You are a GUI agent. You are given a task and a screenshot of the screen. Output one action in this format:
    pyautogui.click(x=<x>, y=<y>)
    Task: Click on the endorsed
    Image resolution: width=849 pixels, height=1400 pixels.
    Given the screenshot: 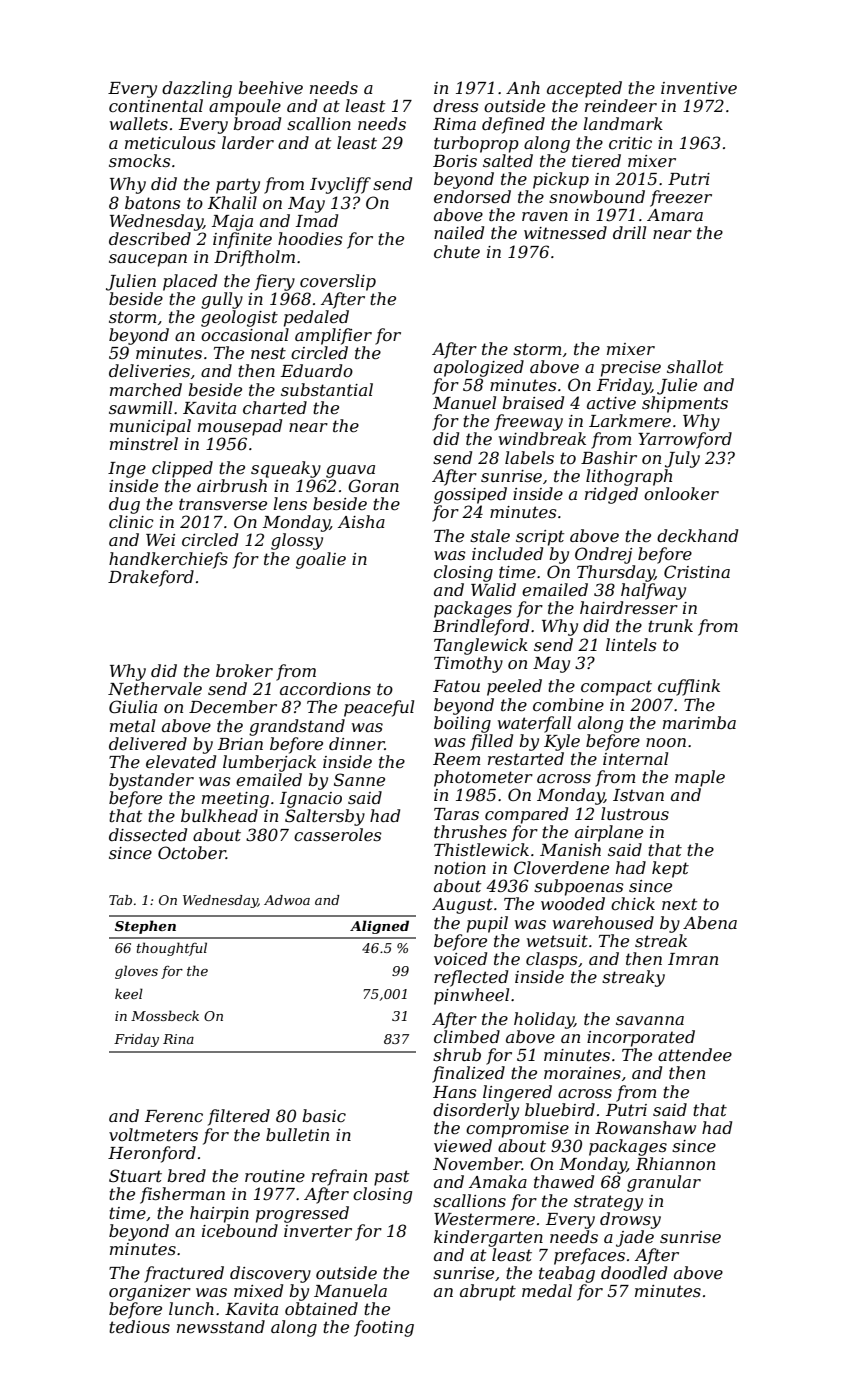 What is the action you would take?
    pyautogui.click(x=472, y=196)
